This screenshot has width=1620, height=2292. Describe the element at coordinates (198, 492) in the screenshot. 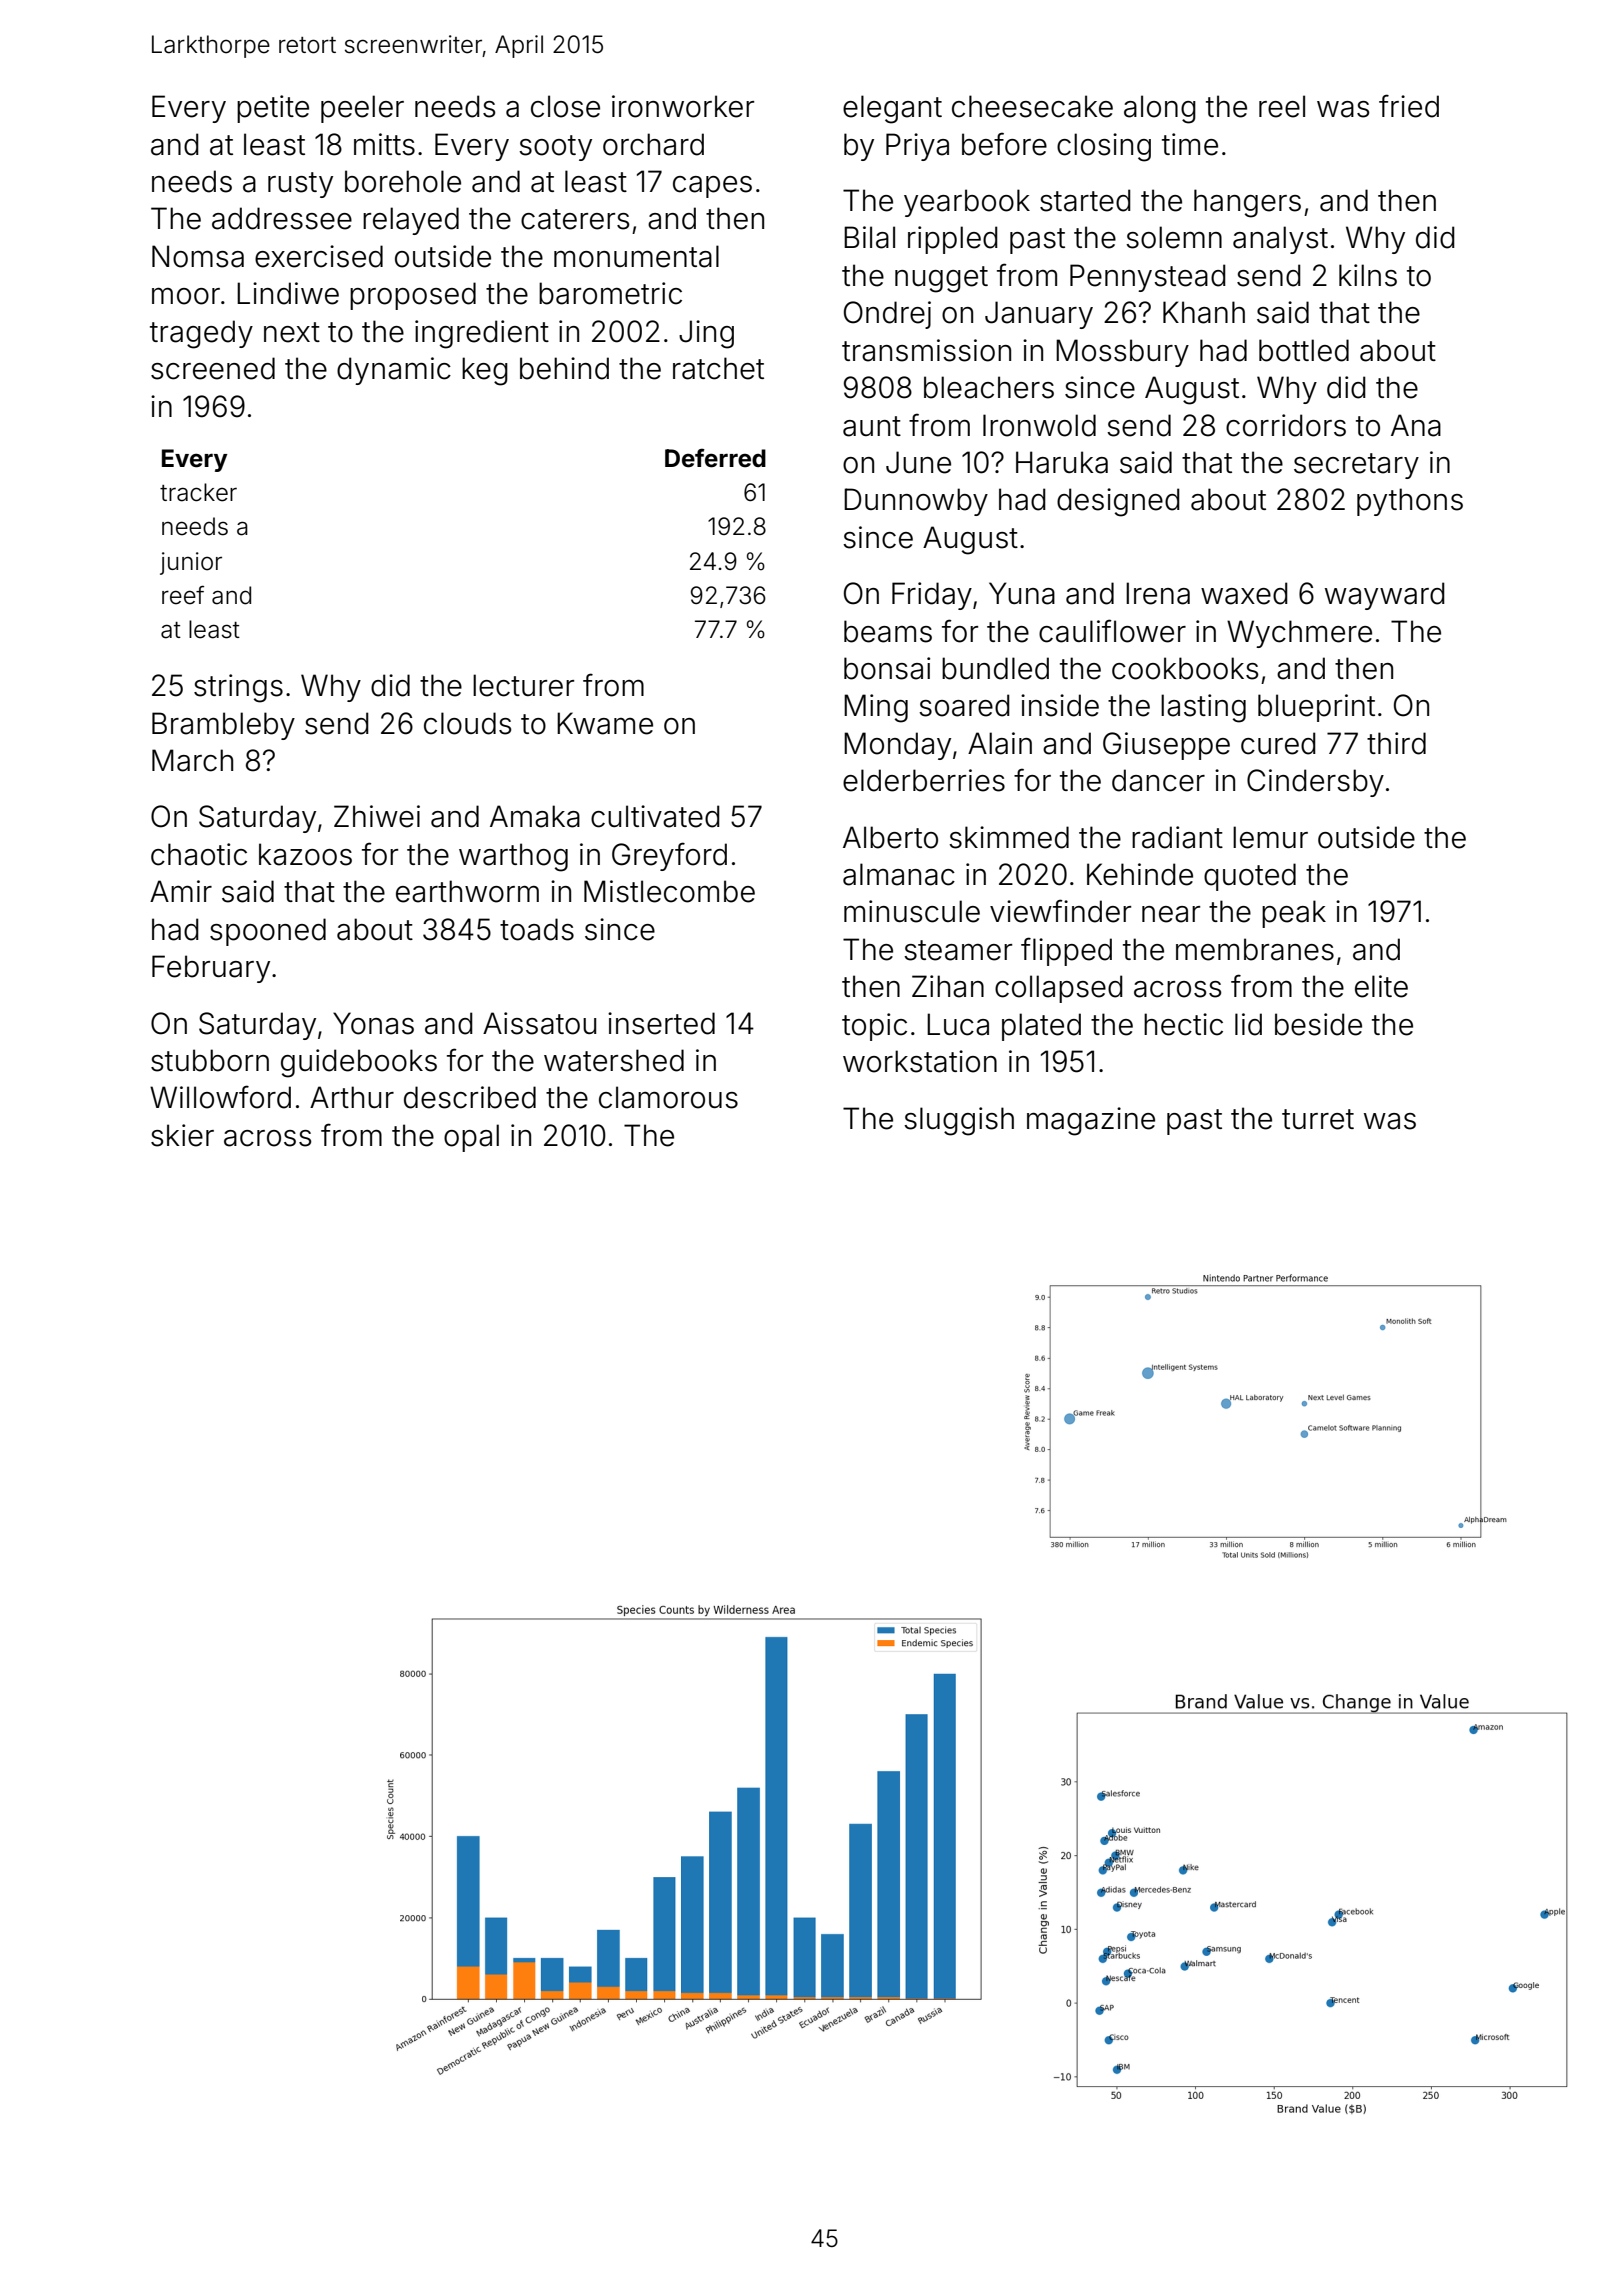

I see `tracker` at that location.
